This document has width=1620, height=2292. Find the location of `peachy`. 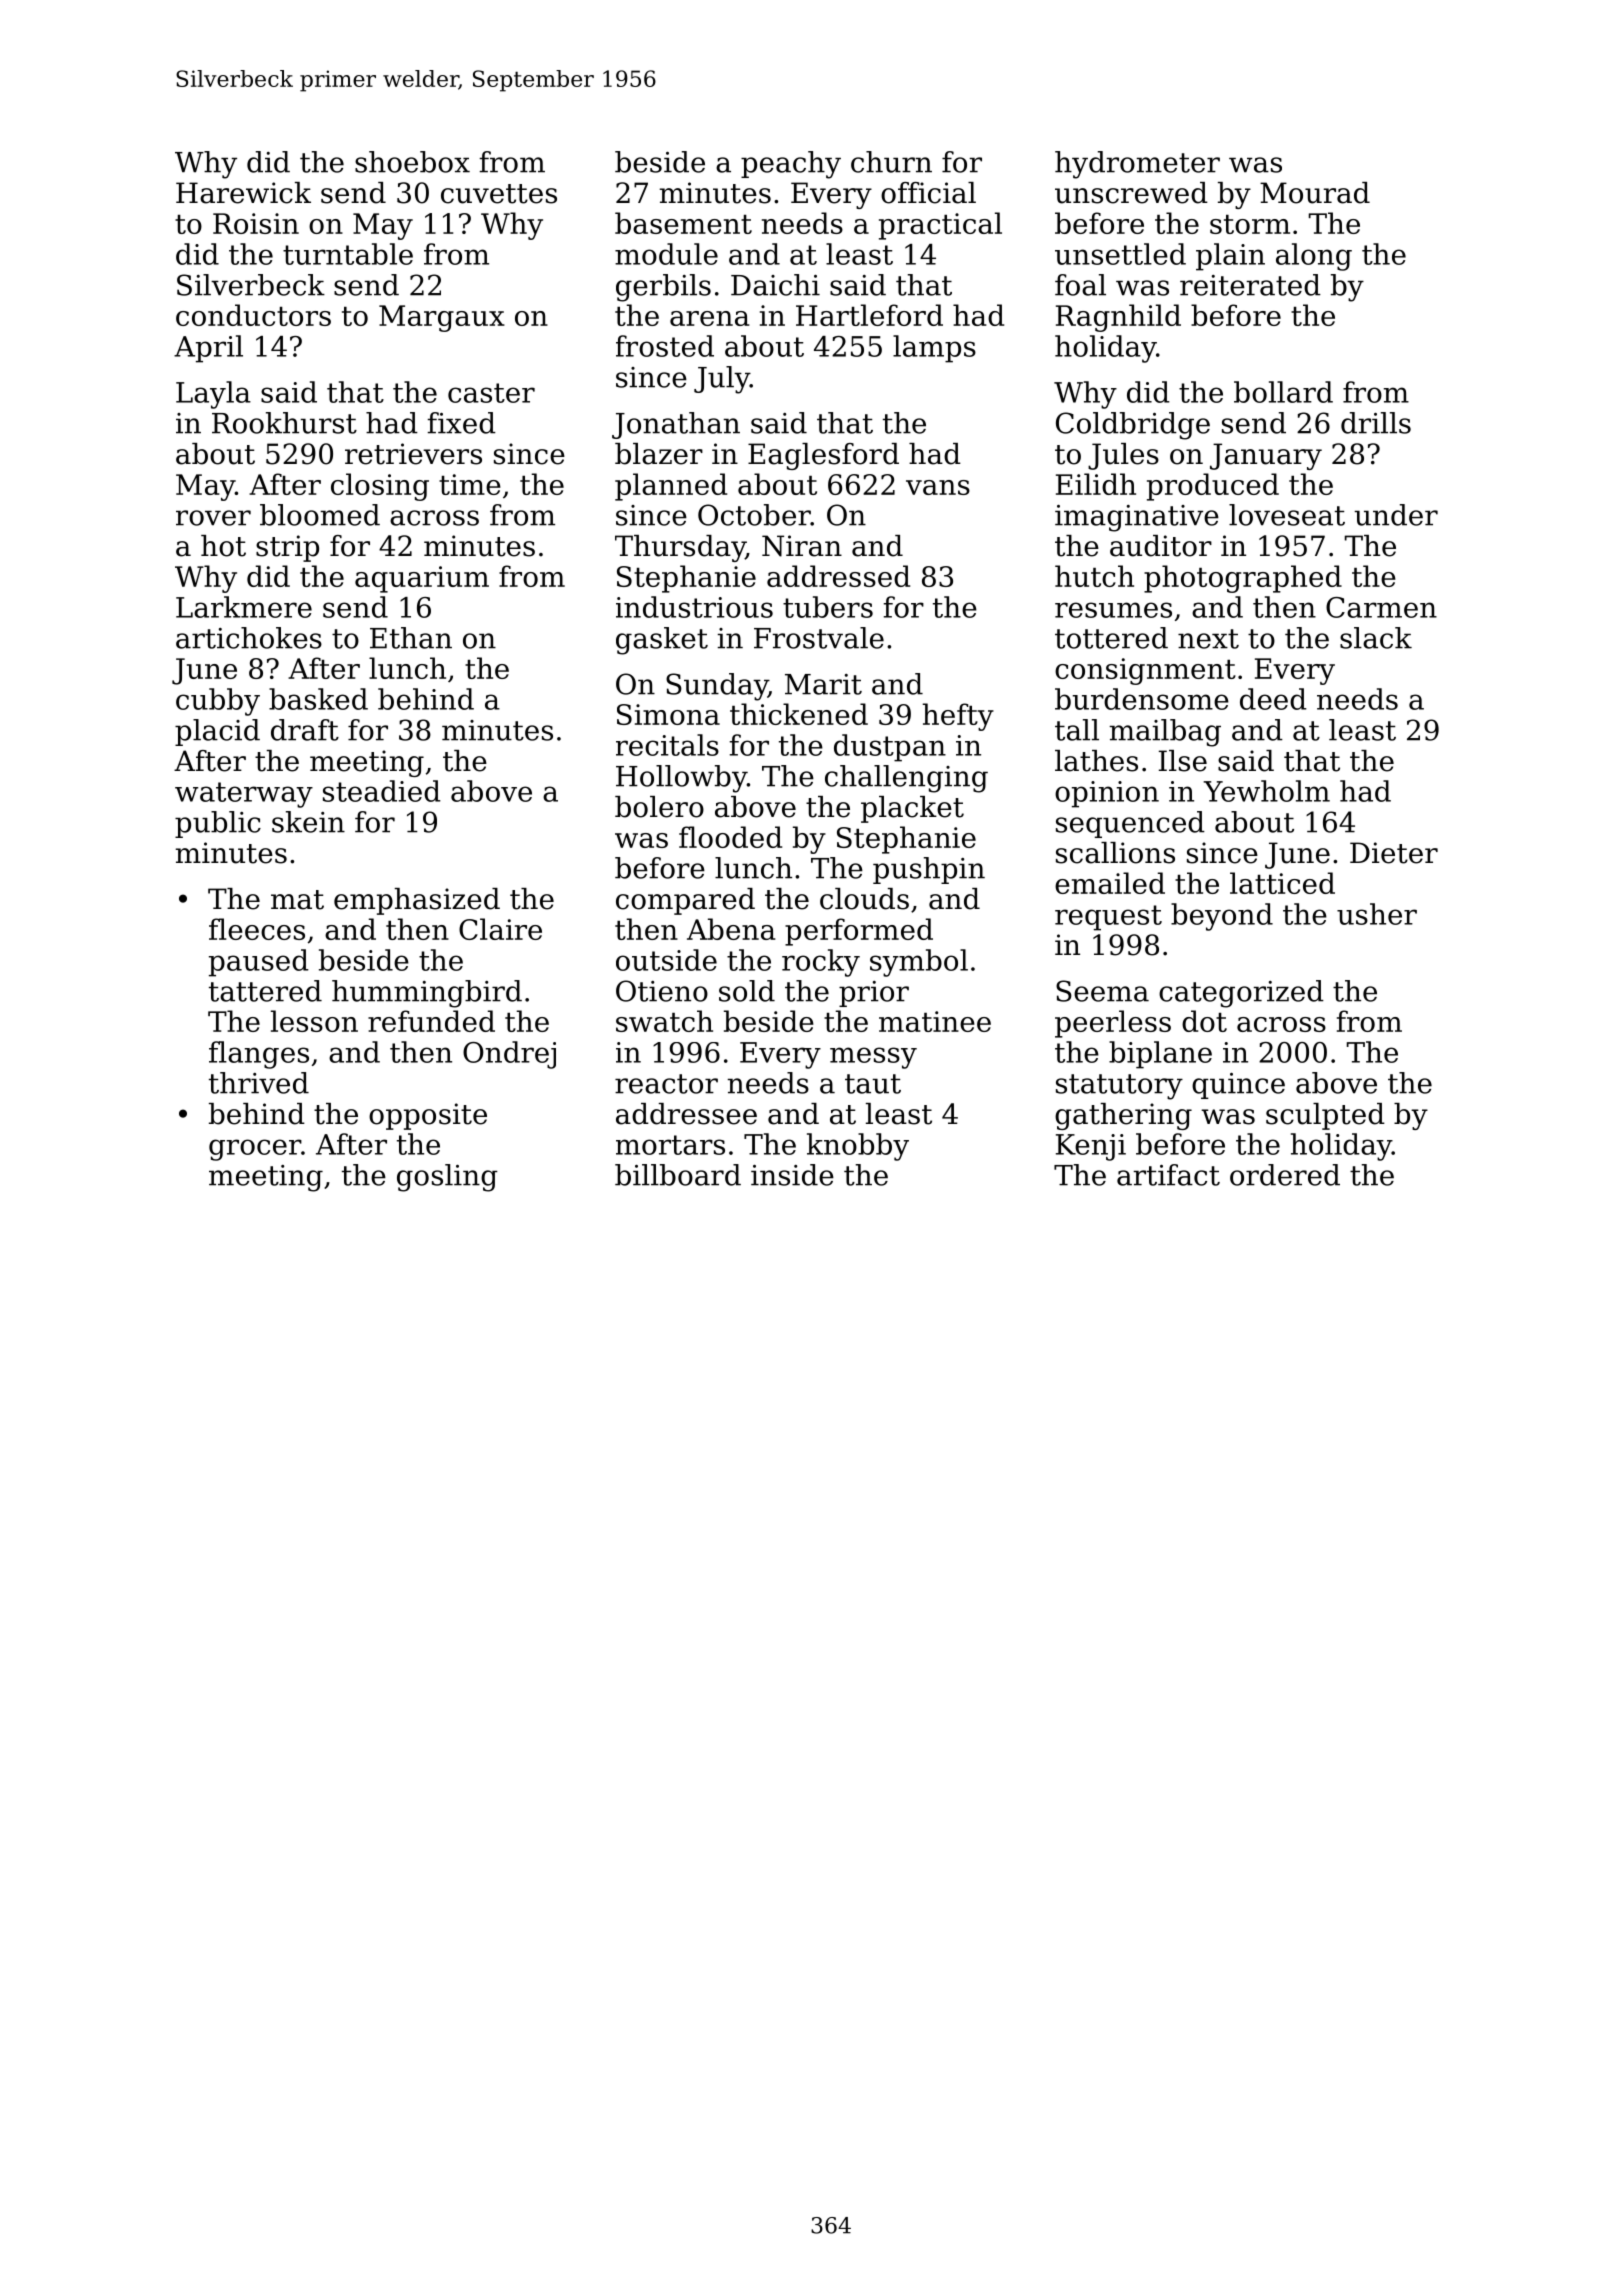

peachy is located at coordinates (791, 165).
